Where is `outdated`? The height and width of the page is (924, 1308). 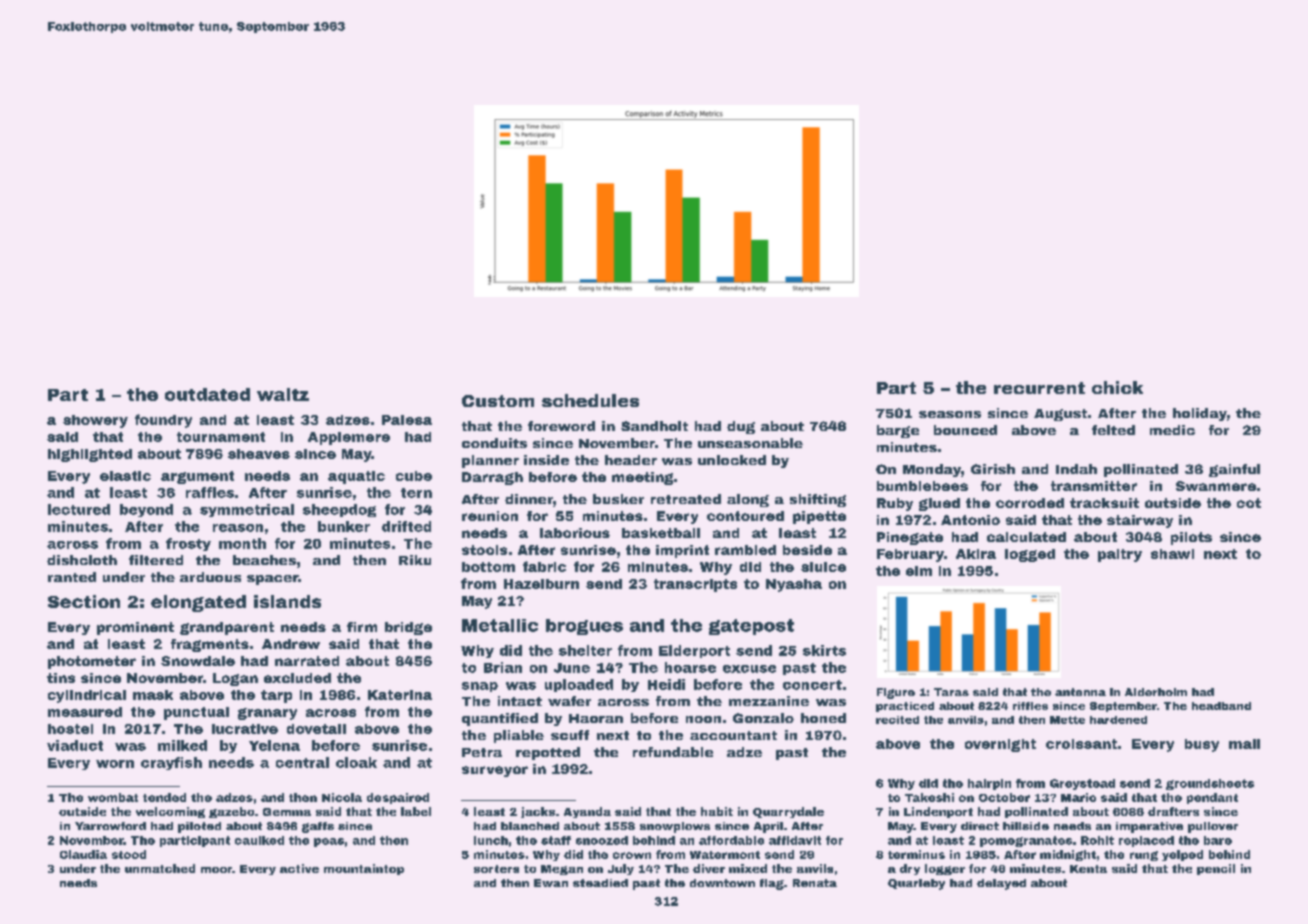 outdated is located at coordinates (207, 394).
